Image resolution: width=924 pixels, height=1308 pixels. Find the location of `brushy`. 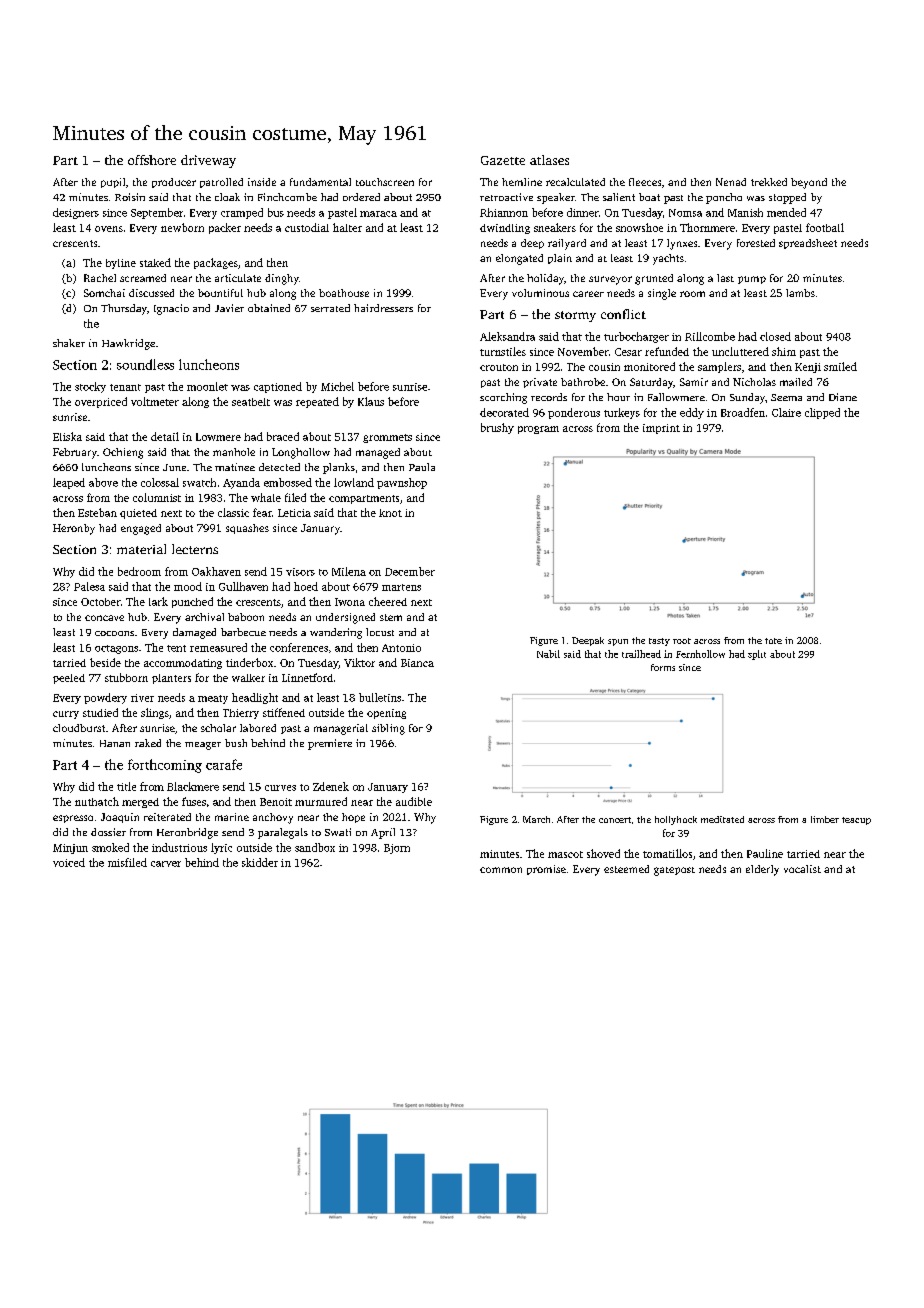

brushy is located at coordinates (497, 428).
